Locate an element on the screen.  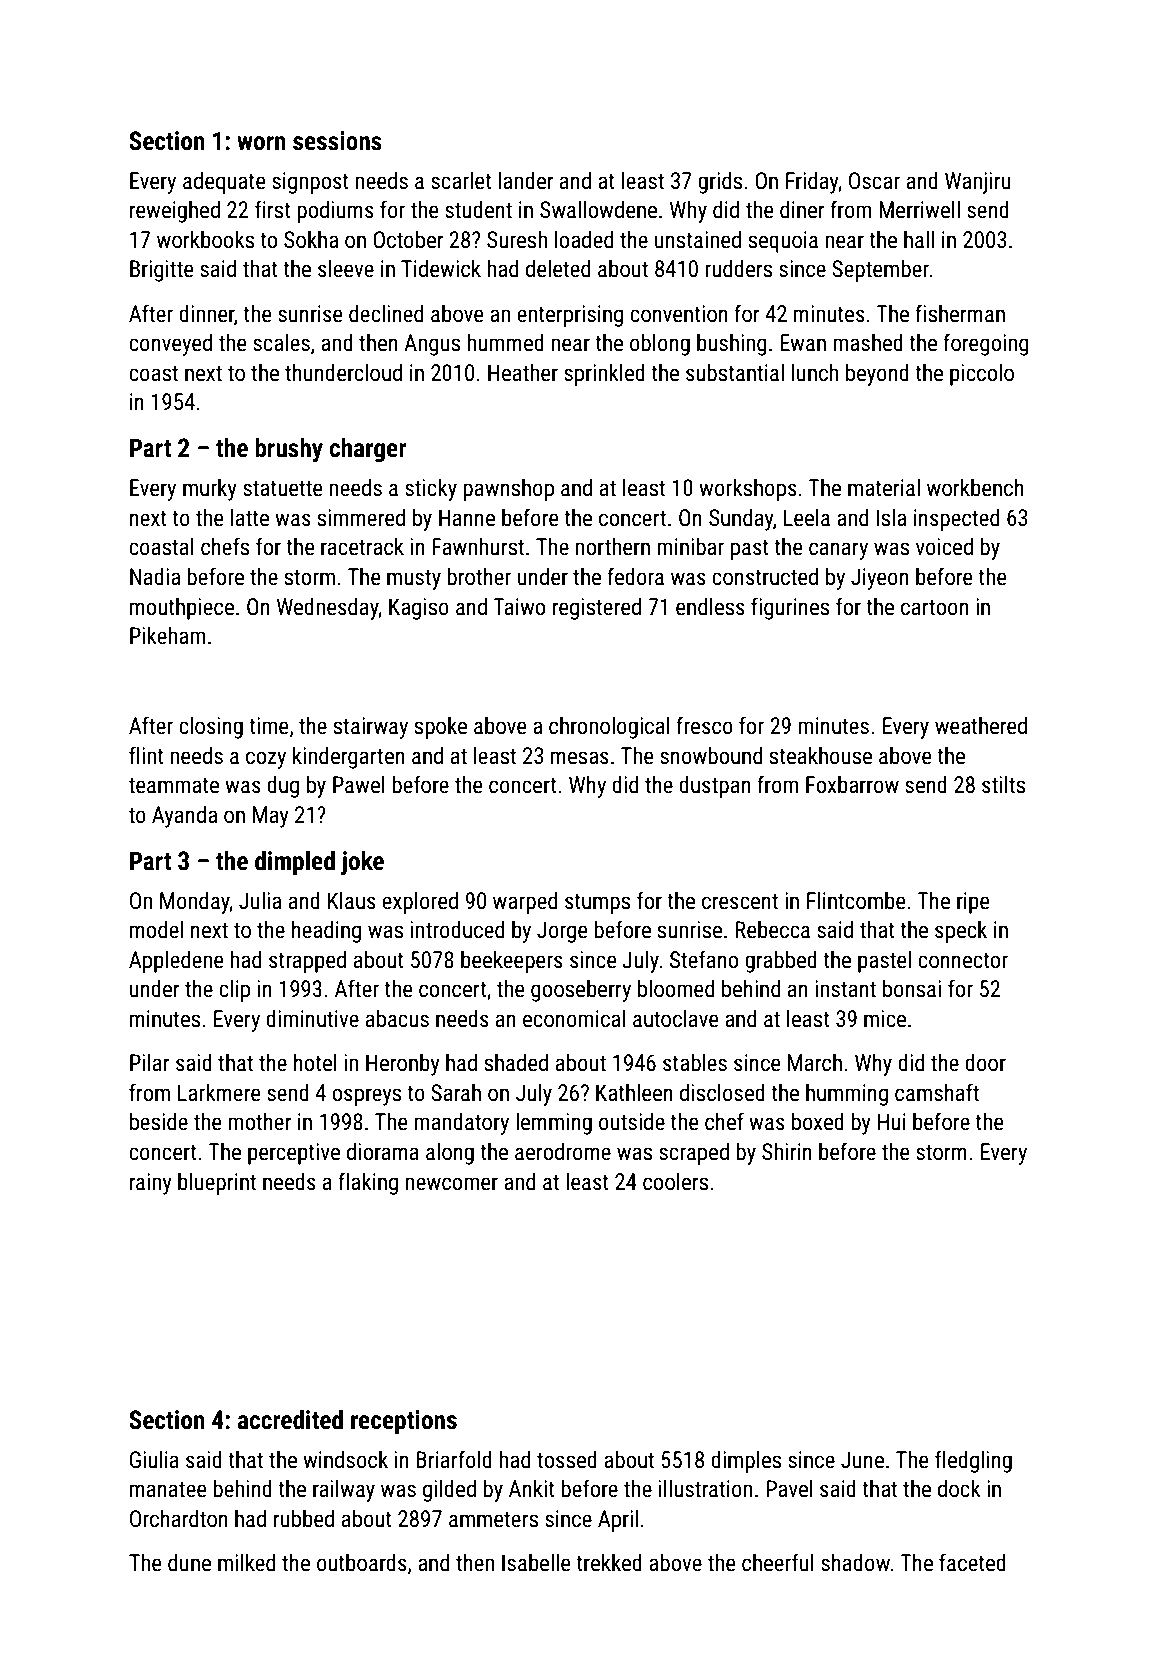
beekeepers is located at coordinates (512, 962).
